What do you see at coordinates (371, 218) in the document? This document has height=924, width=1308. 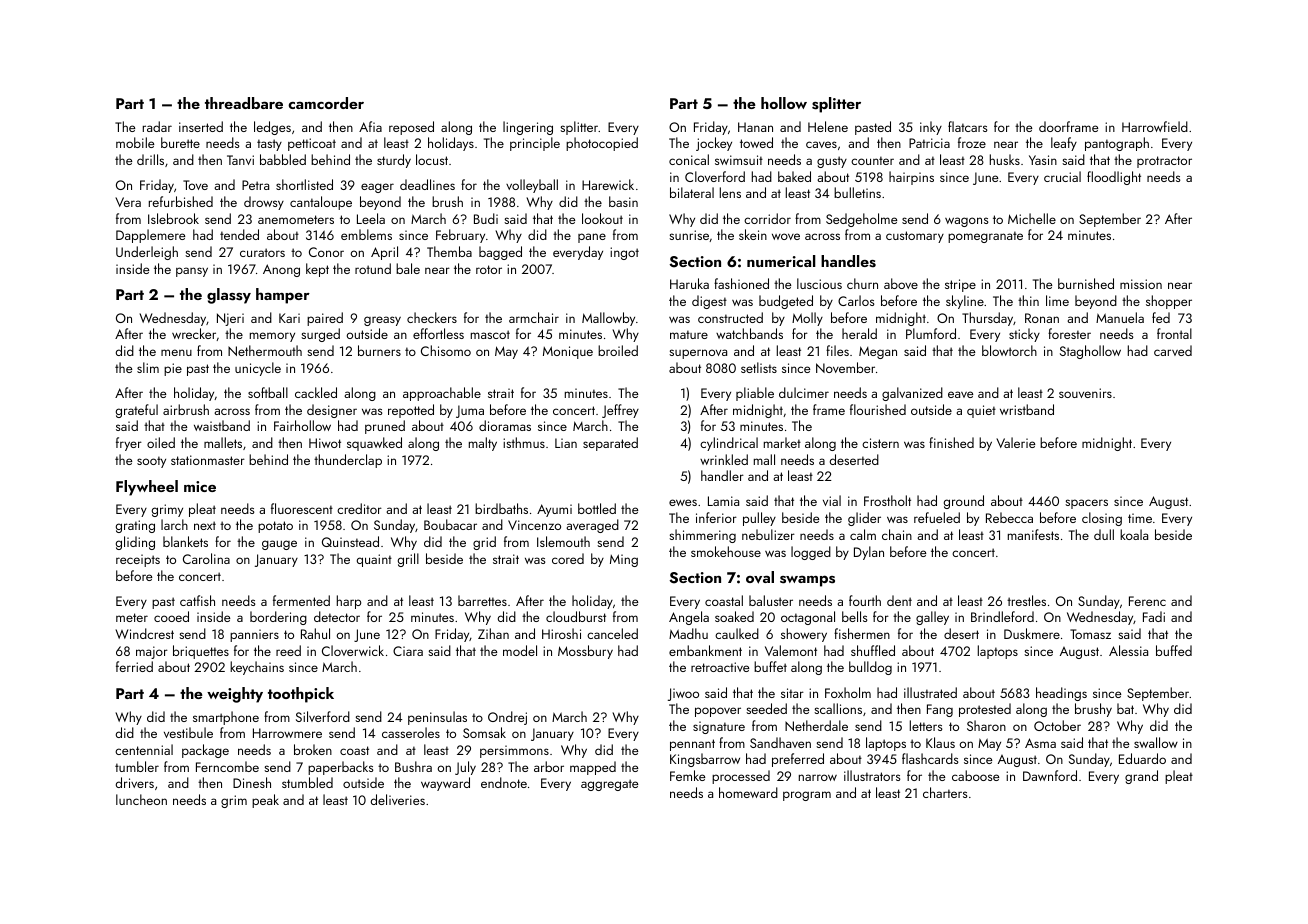 I see `Leela` at bounding box center [371, 218].
